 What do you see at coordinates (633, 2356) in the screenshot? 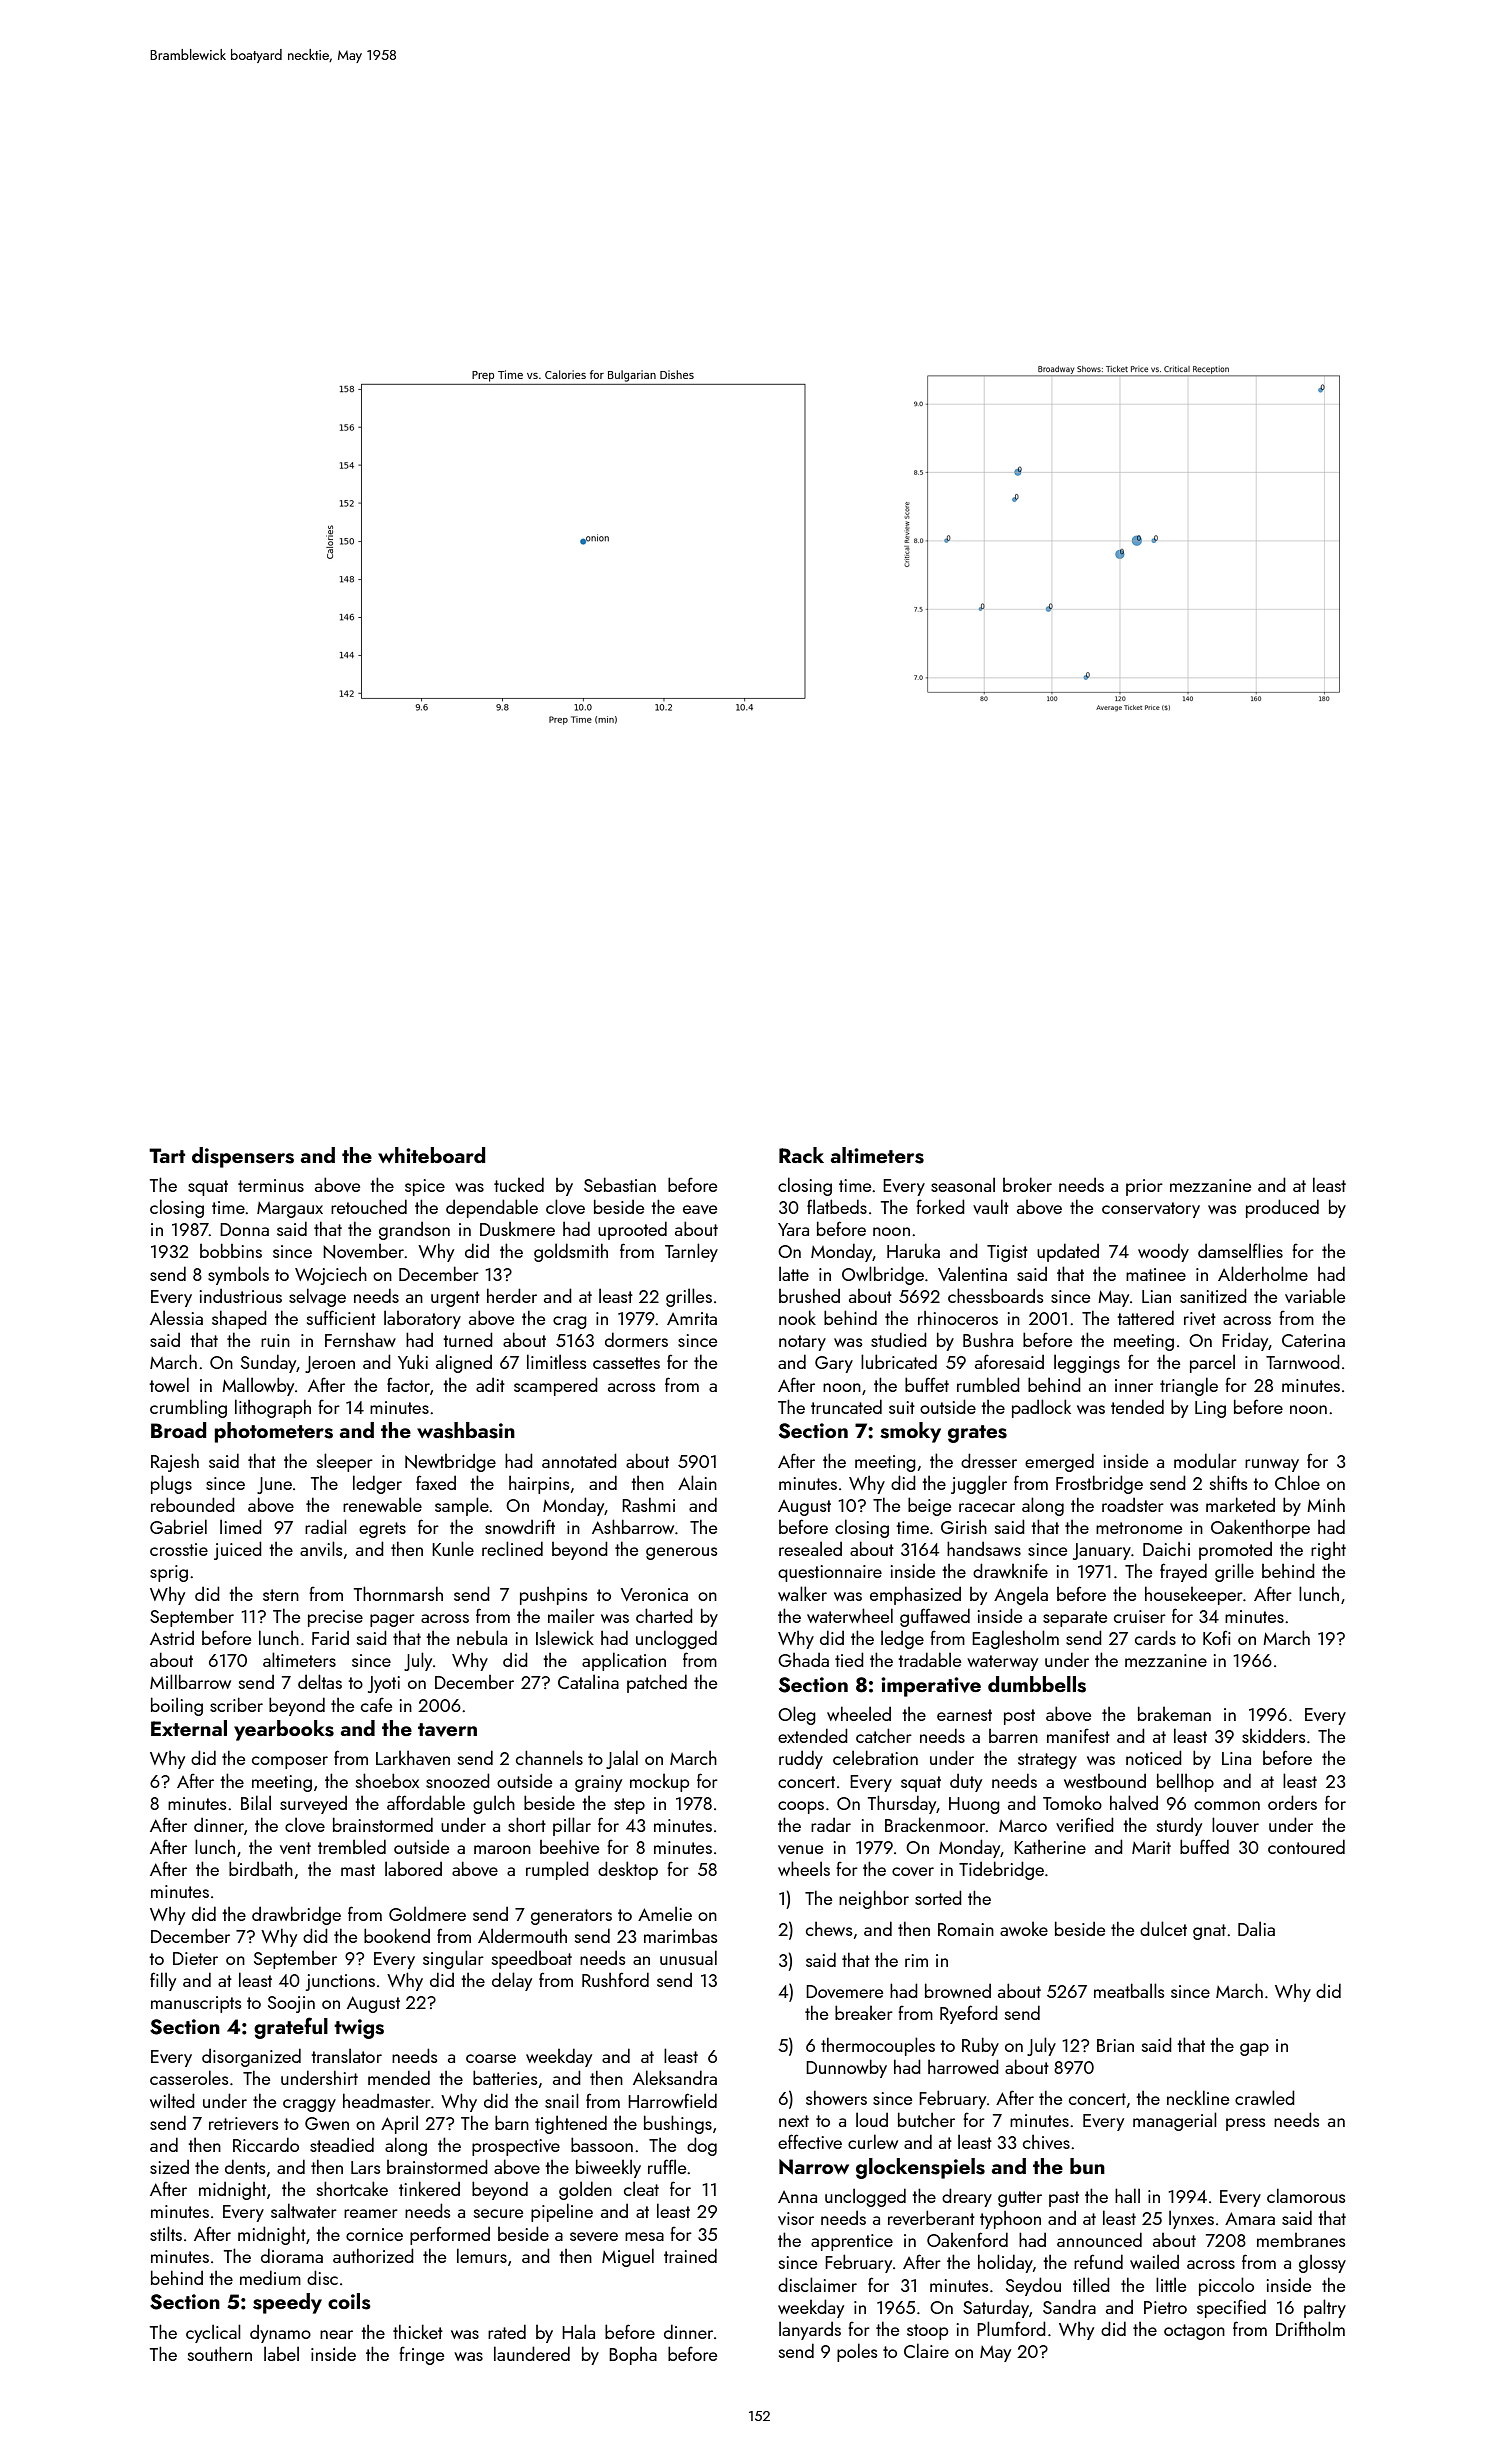
I see `Bopha` at bounding box center [633, 2356].
